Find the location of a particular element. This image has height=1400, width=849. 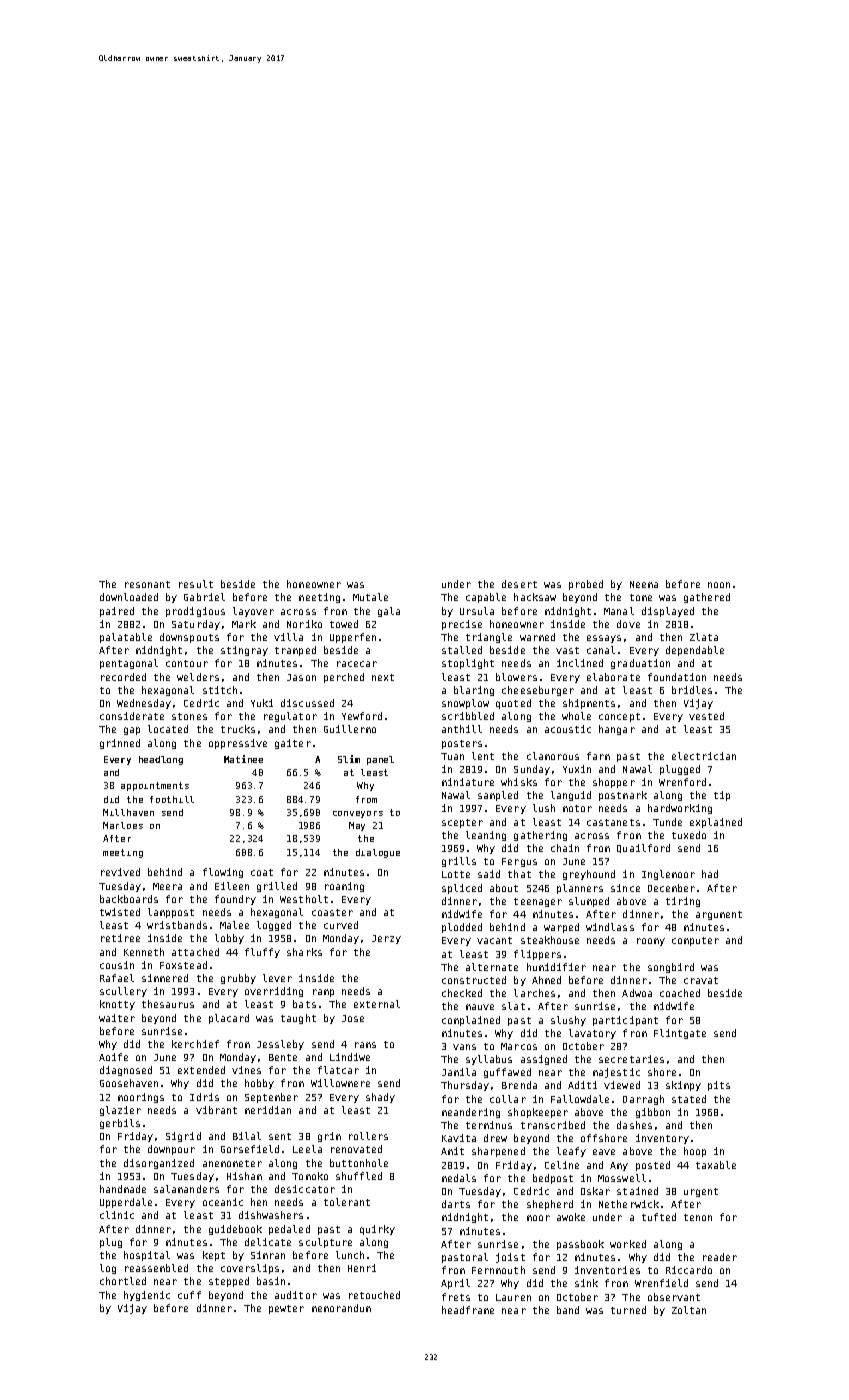

Mutale is located at coordinates (370, 597).
